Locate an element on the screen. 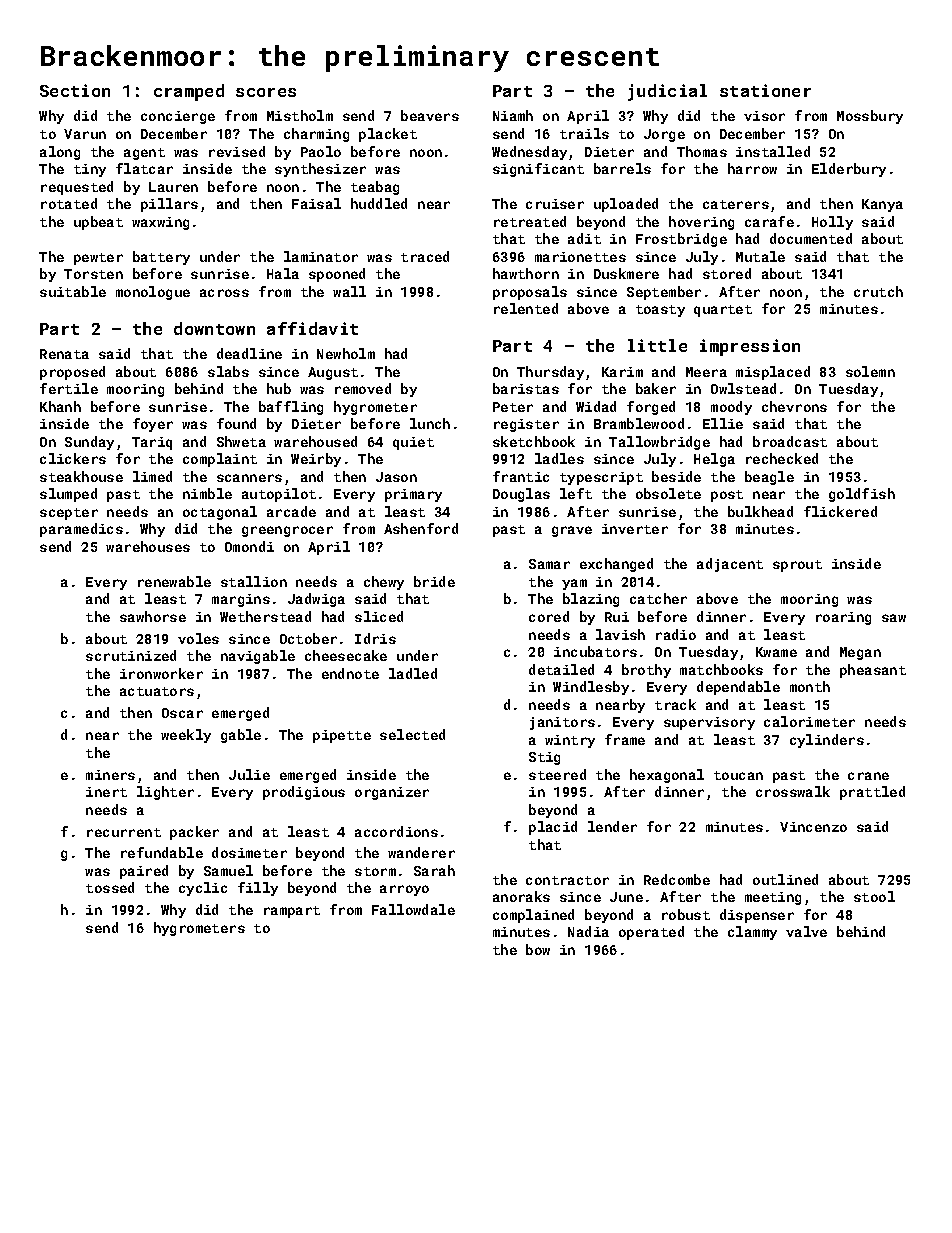 Image resolution: width=952 pixels, height=1233 pixels. suitable is located at coordinates (73, 291).
